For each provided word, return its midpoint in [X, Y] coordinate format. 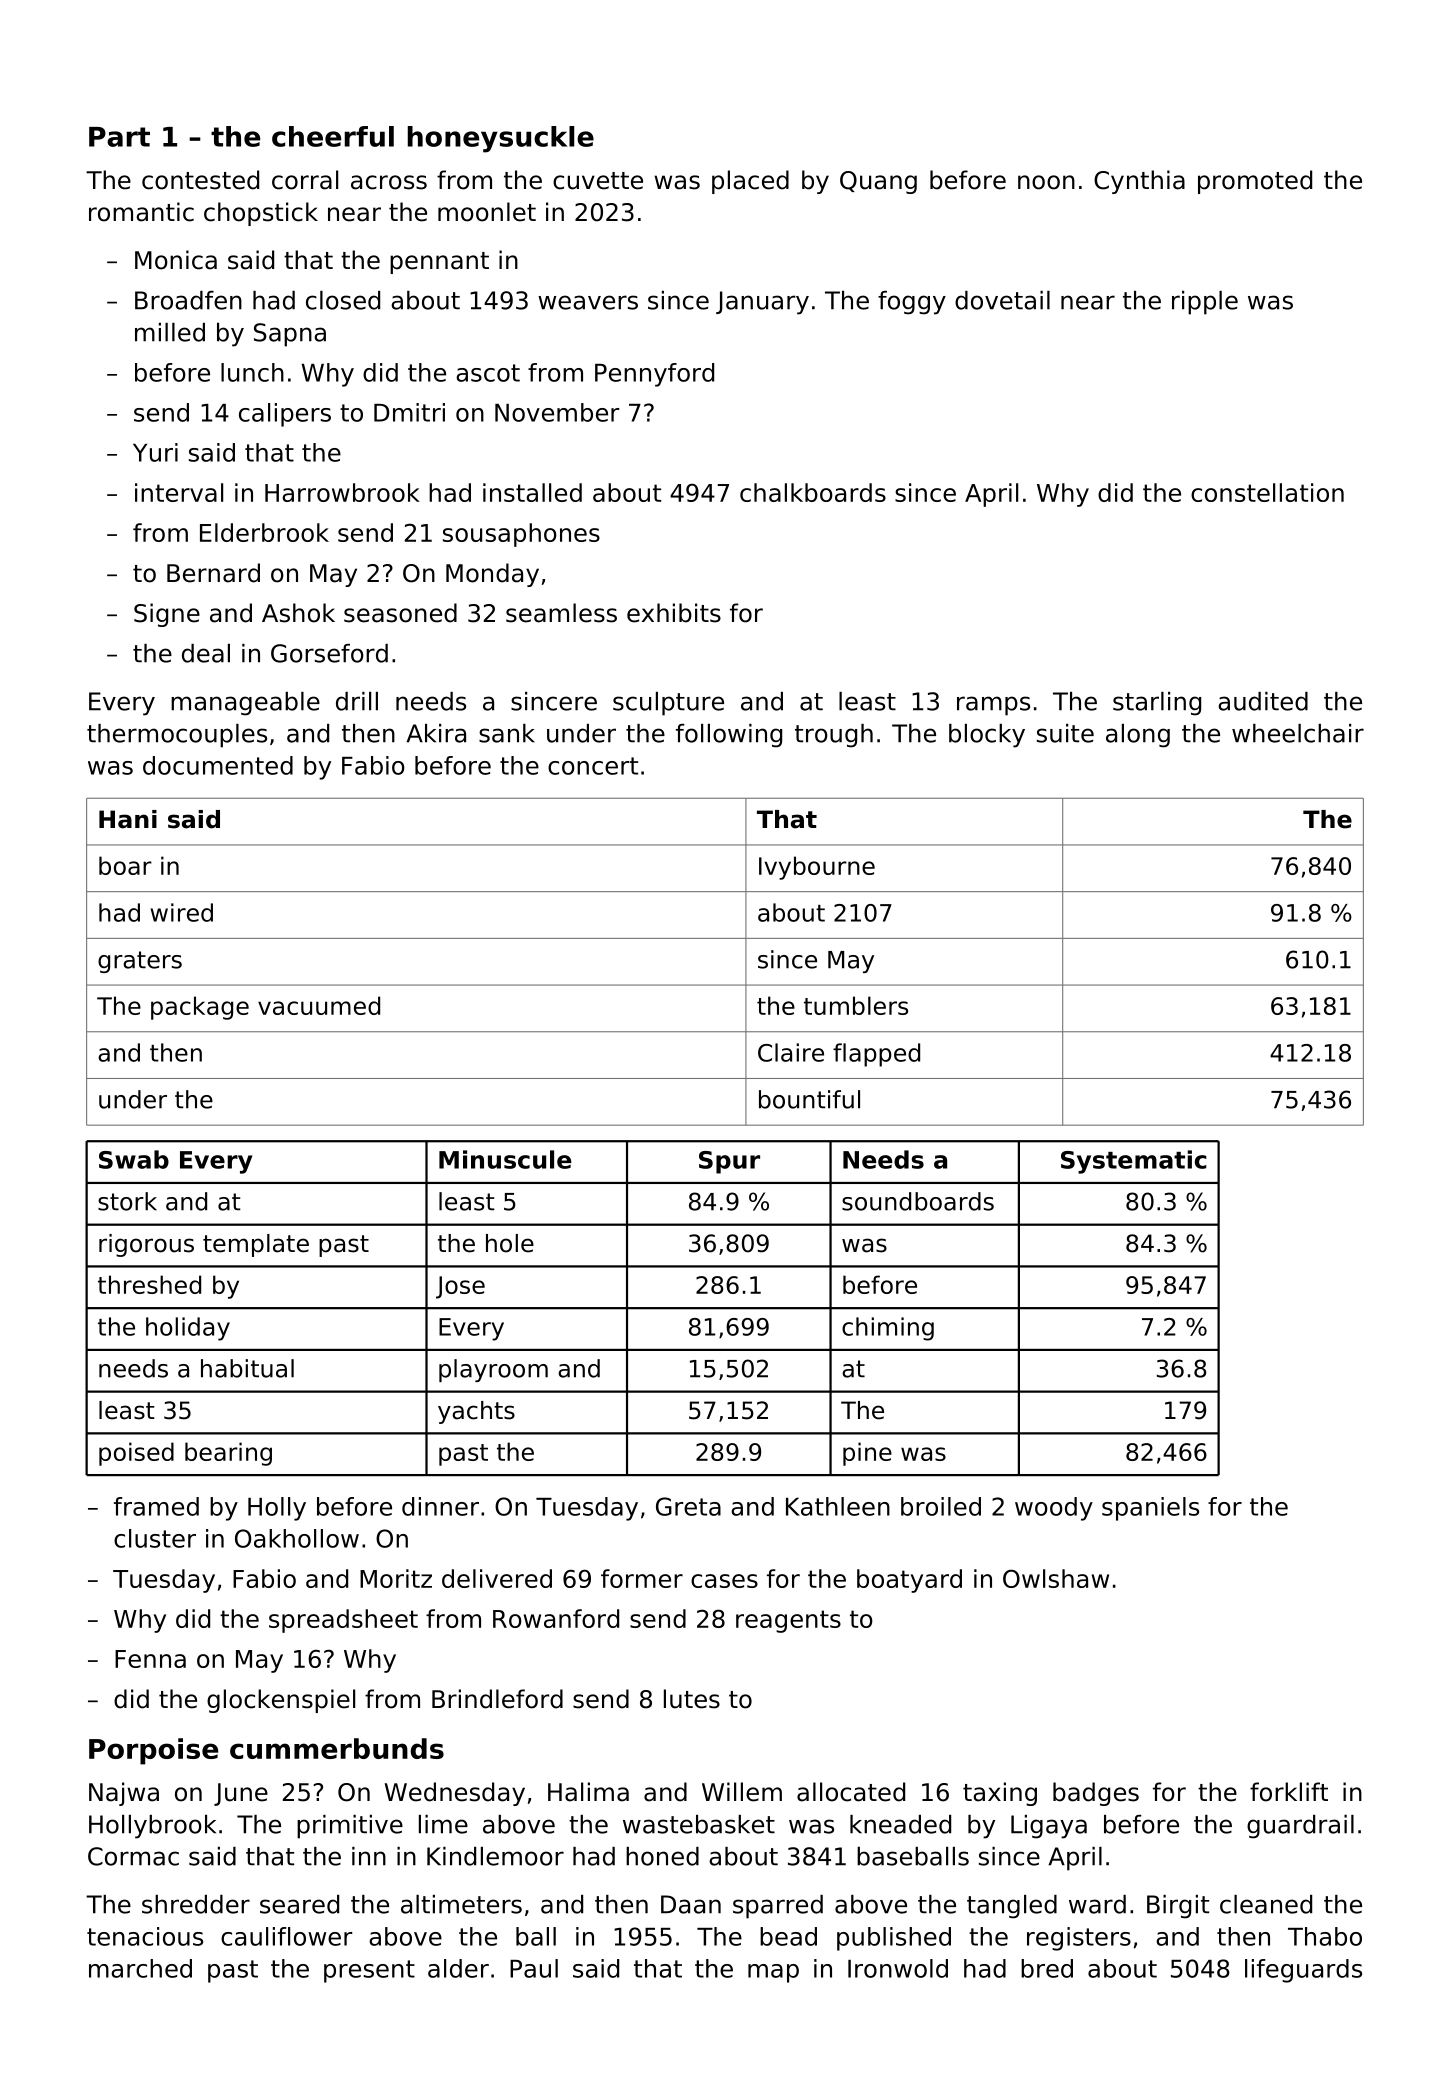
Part [119, 137]
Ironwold [898, 1968]
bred [1047, 1968]
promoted [1255, 182]
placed [750, 182]
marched [140, 1968]
